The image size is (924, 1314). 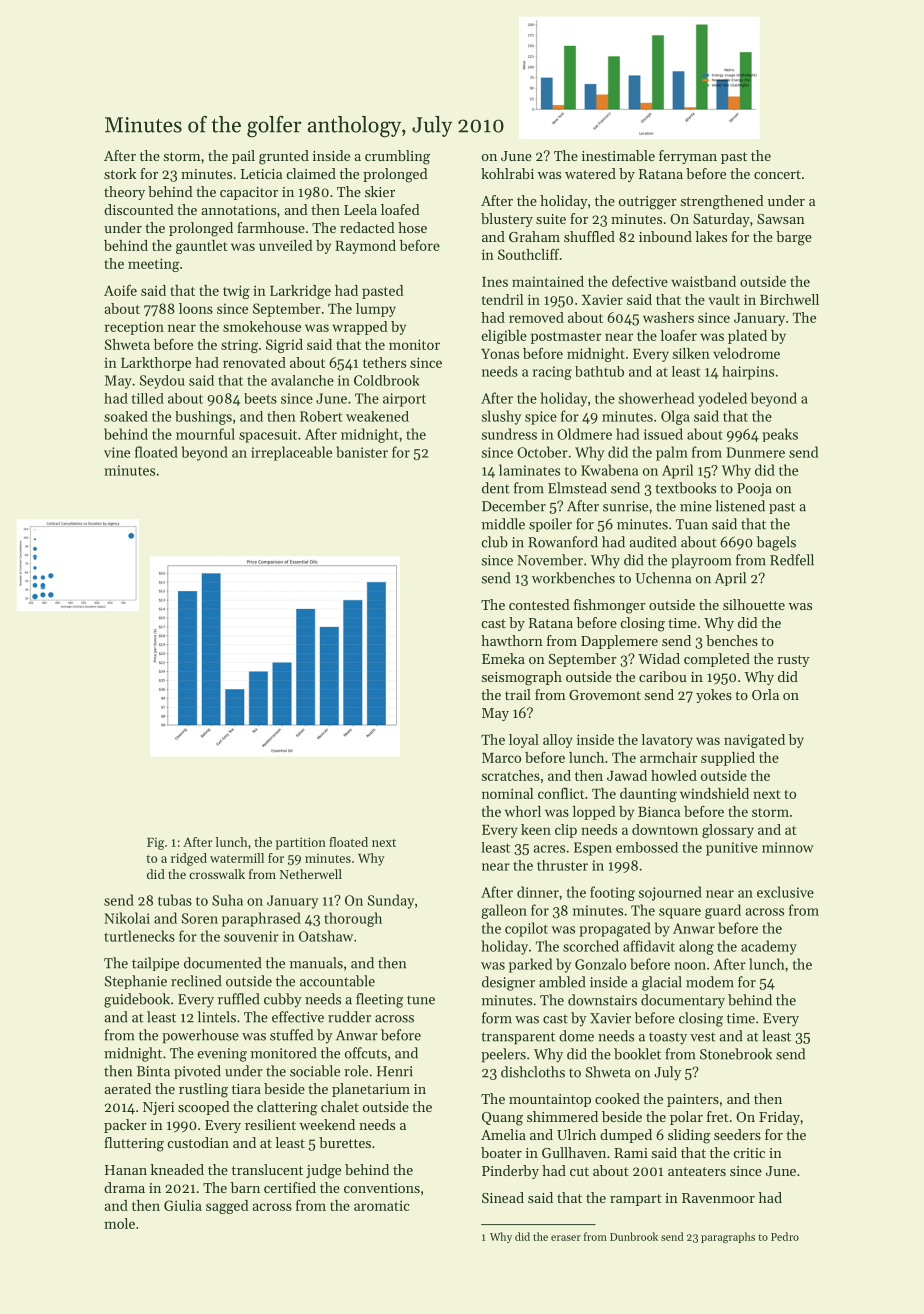 What do you see at coordinates (754, 741) in the page?
I see `navigated` at bounding box center [754, 741].
